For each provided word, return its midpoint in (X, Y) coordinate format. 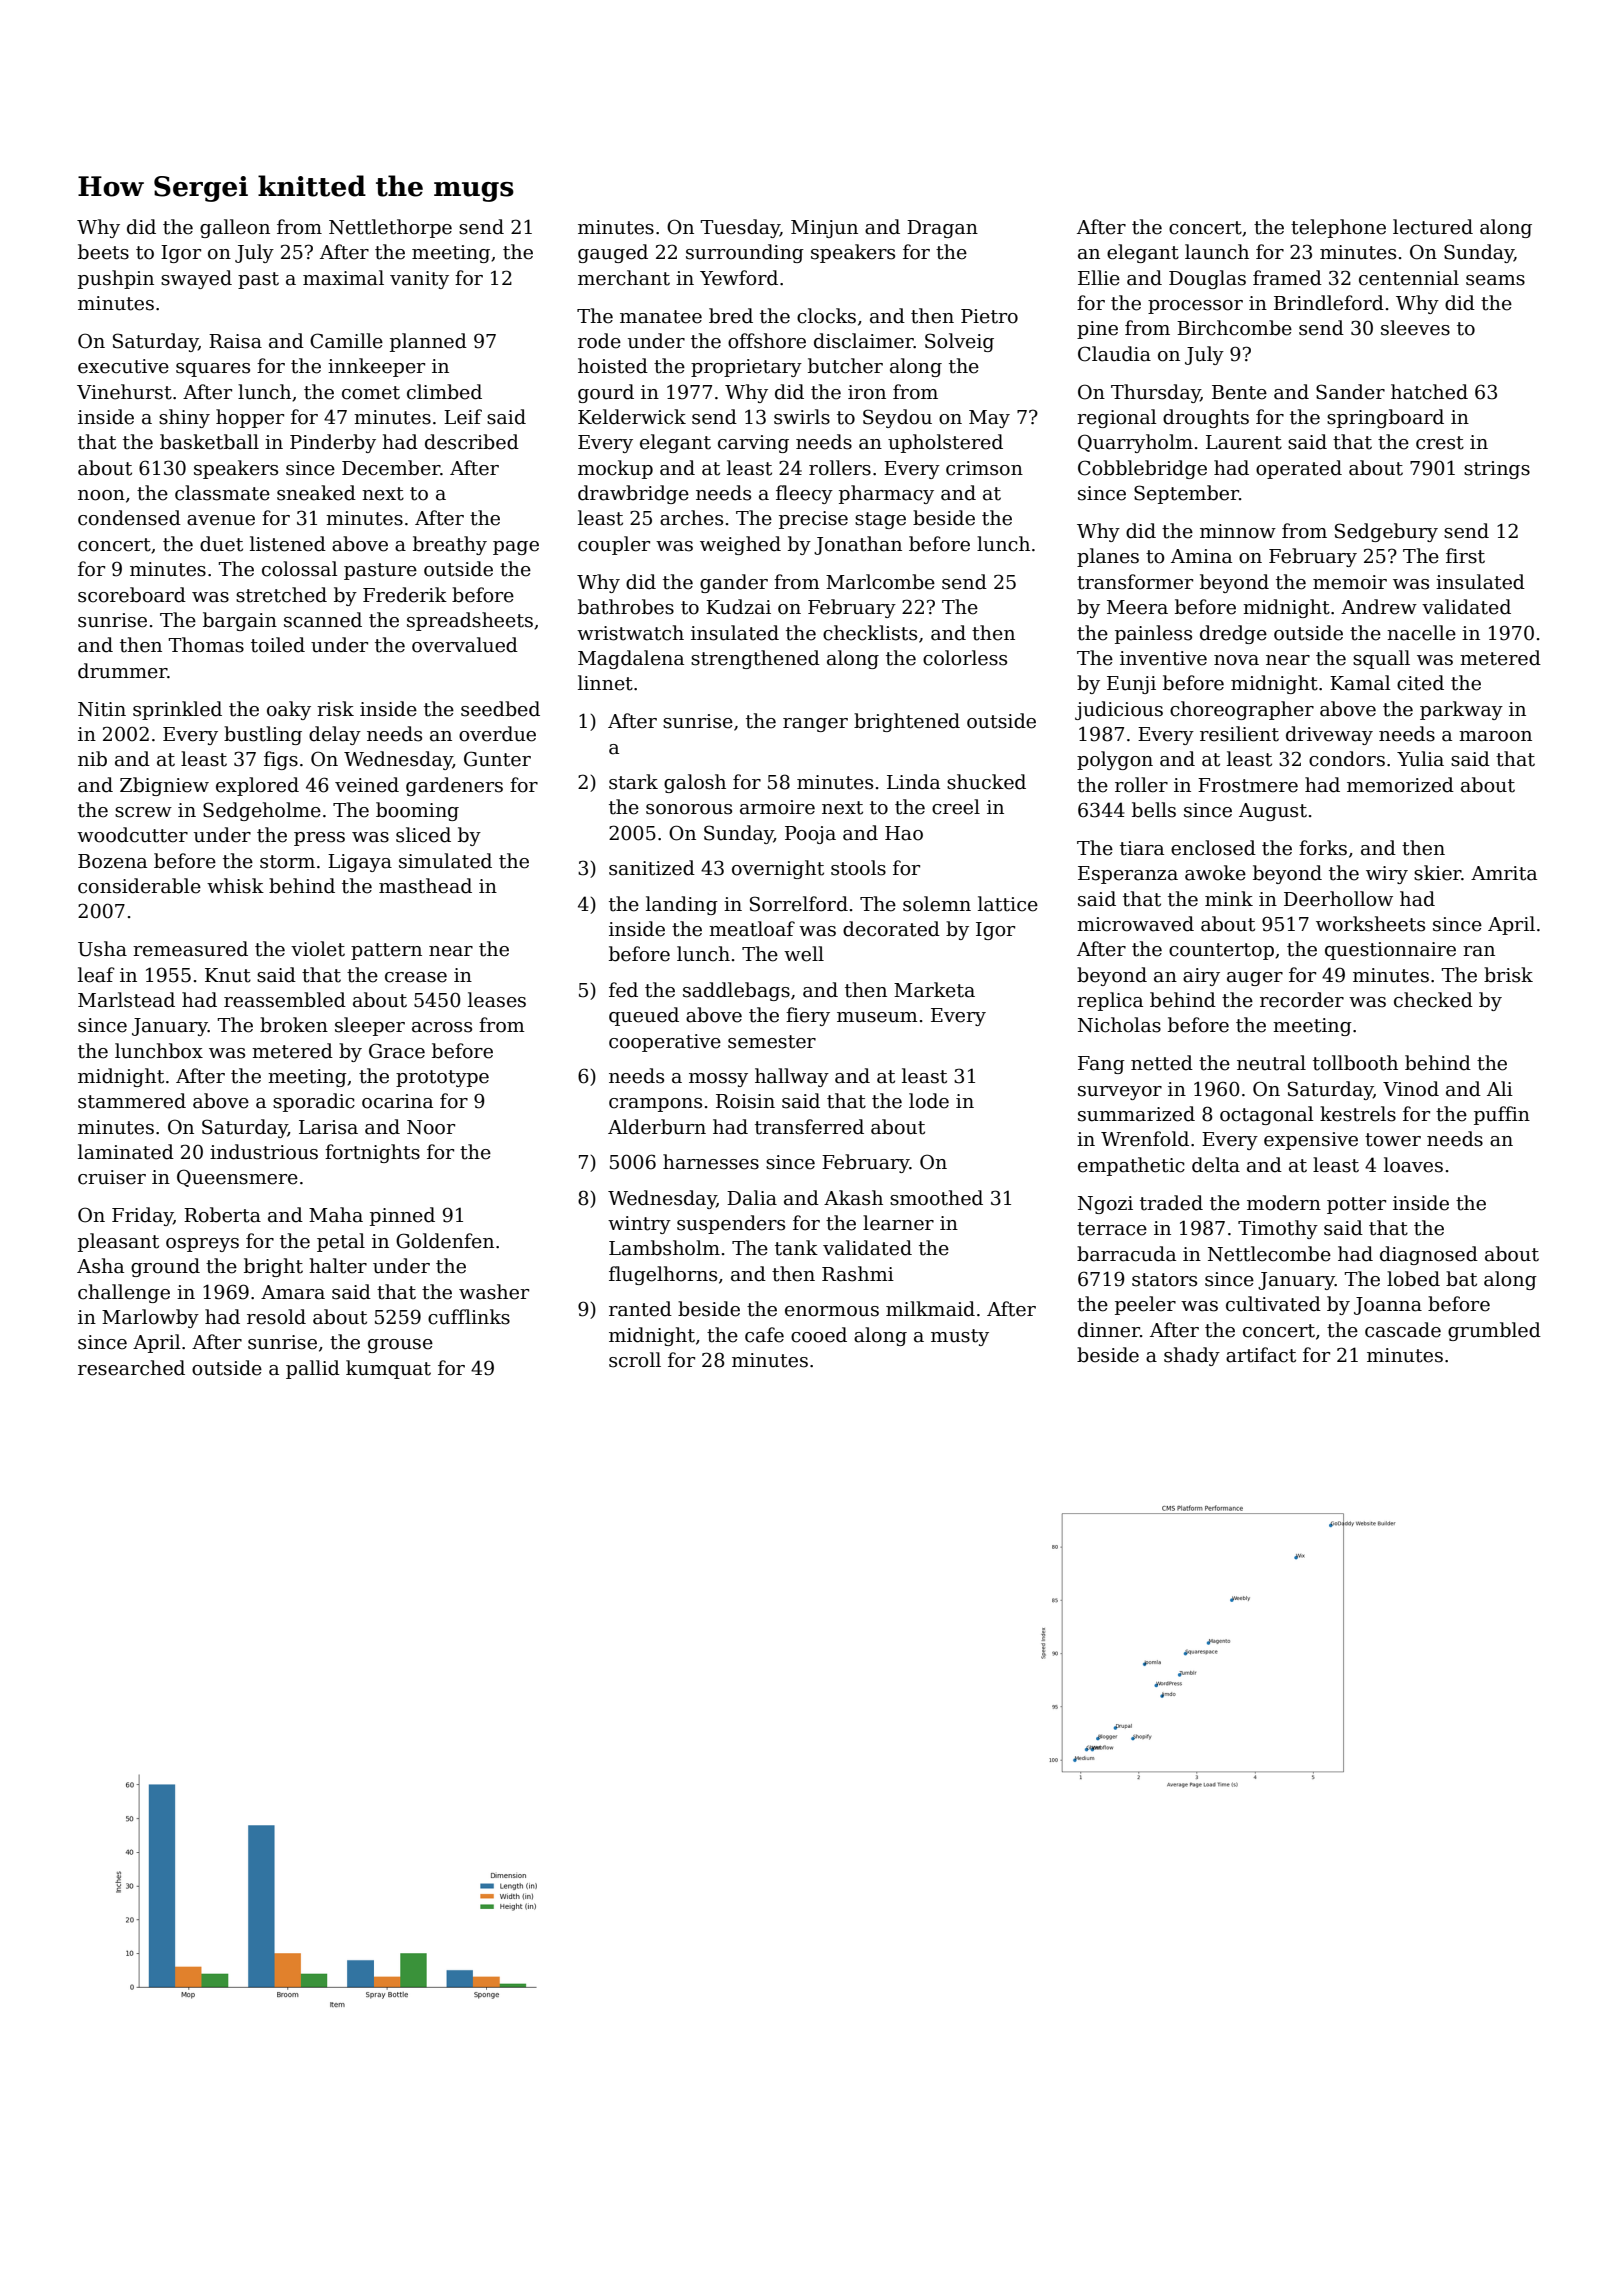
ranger (815, 725)
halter (338, 1266)
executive (123, 366)
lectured (1433, 227)
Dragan (942, 229)
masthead (425, 886)
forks (1323, 848)
